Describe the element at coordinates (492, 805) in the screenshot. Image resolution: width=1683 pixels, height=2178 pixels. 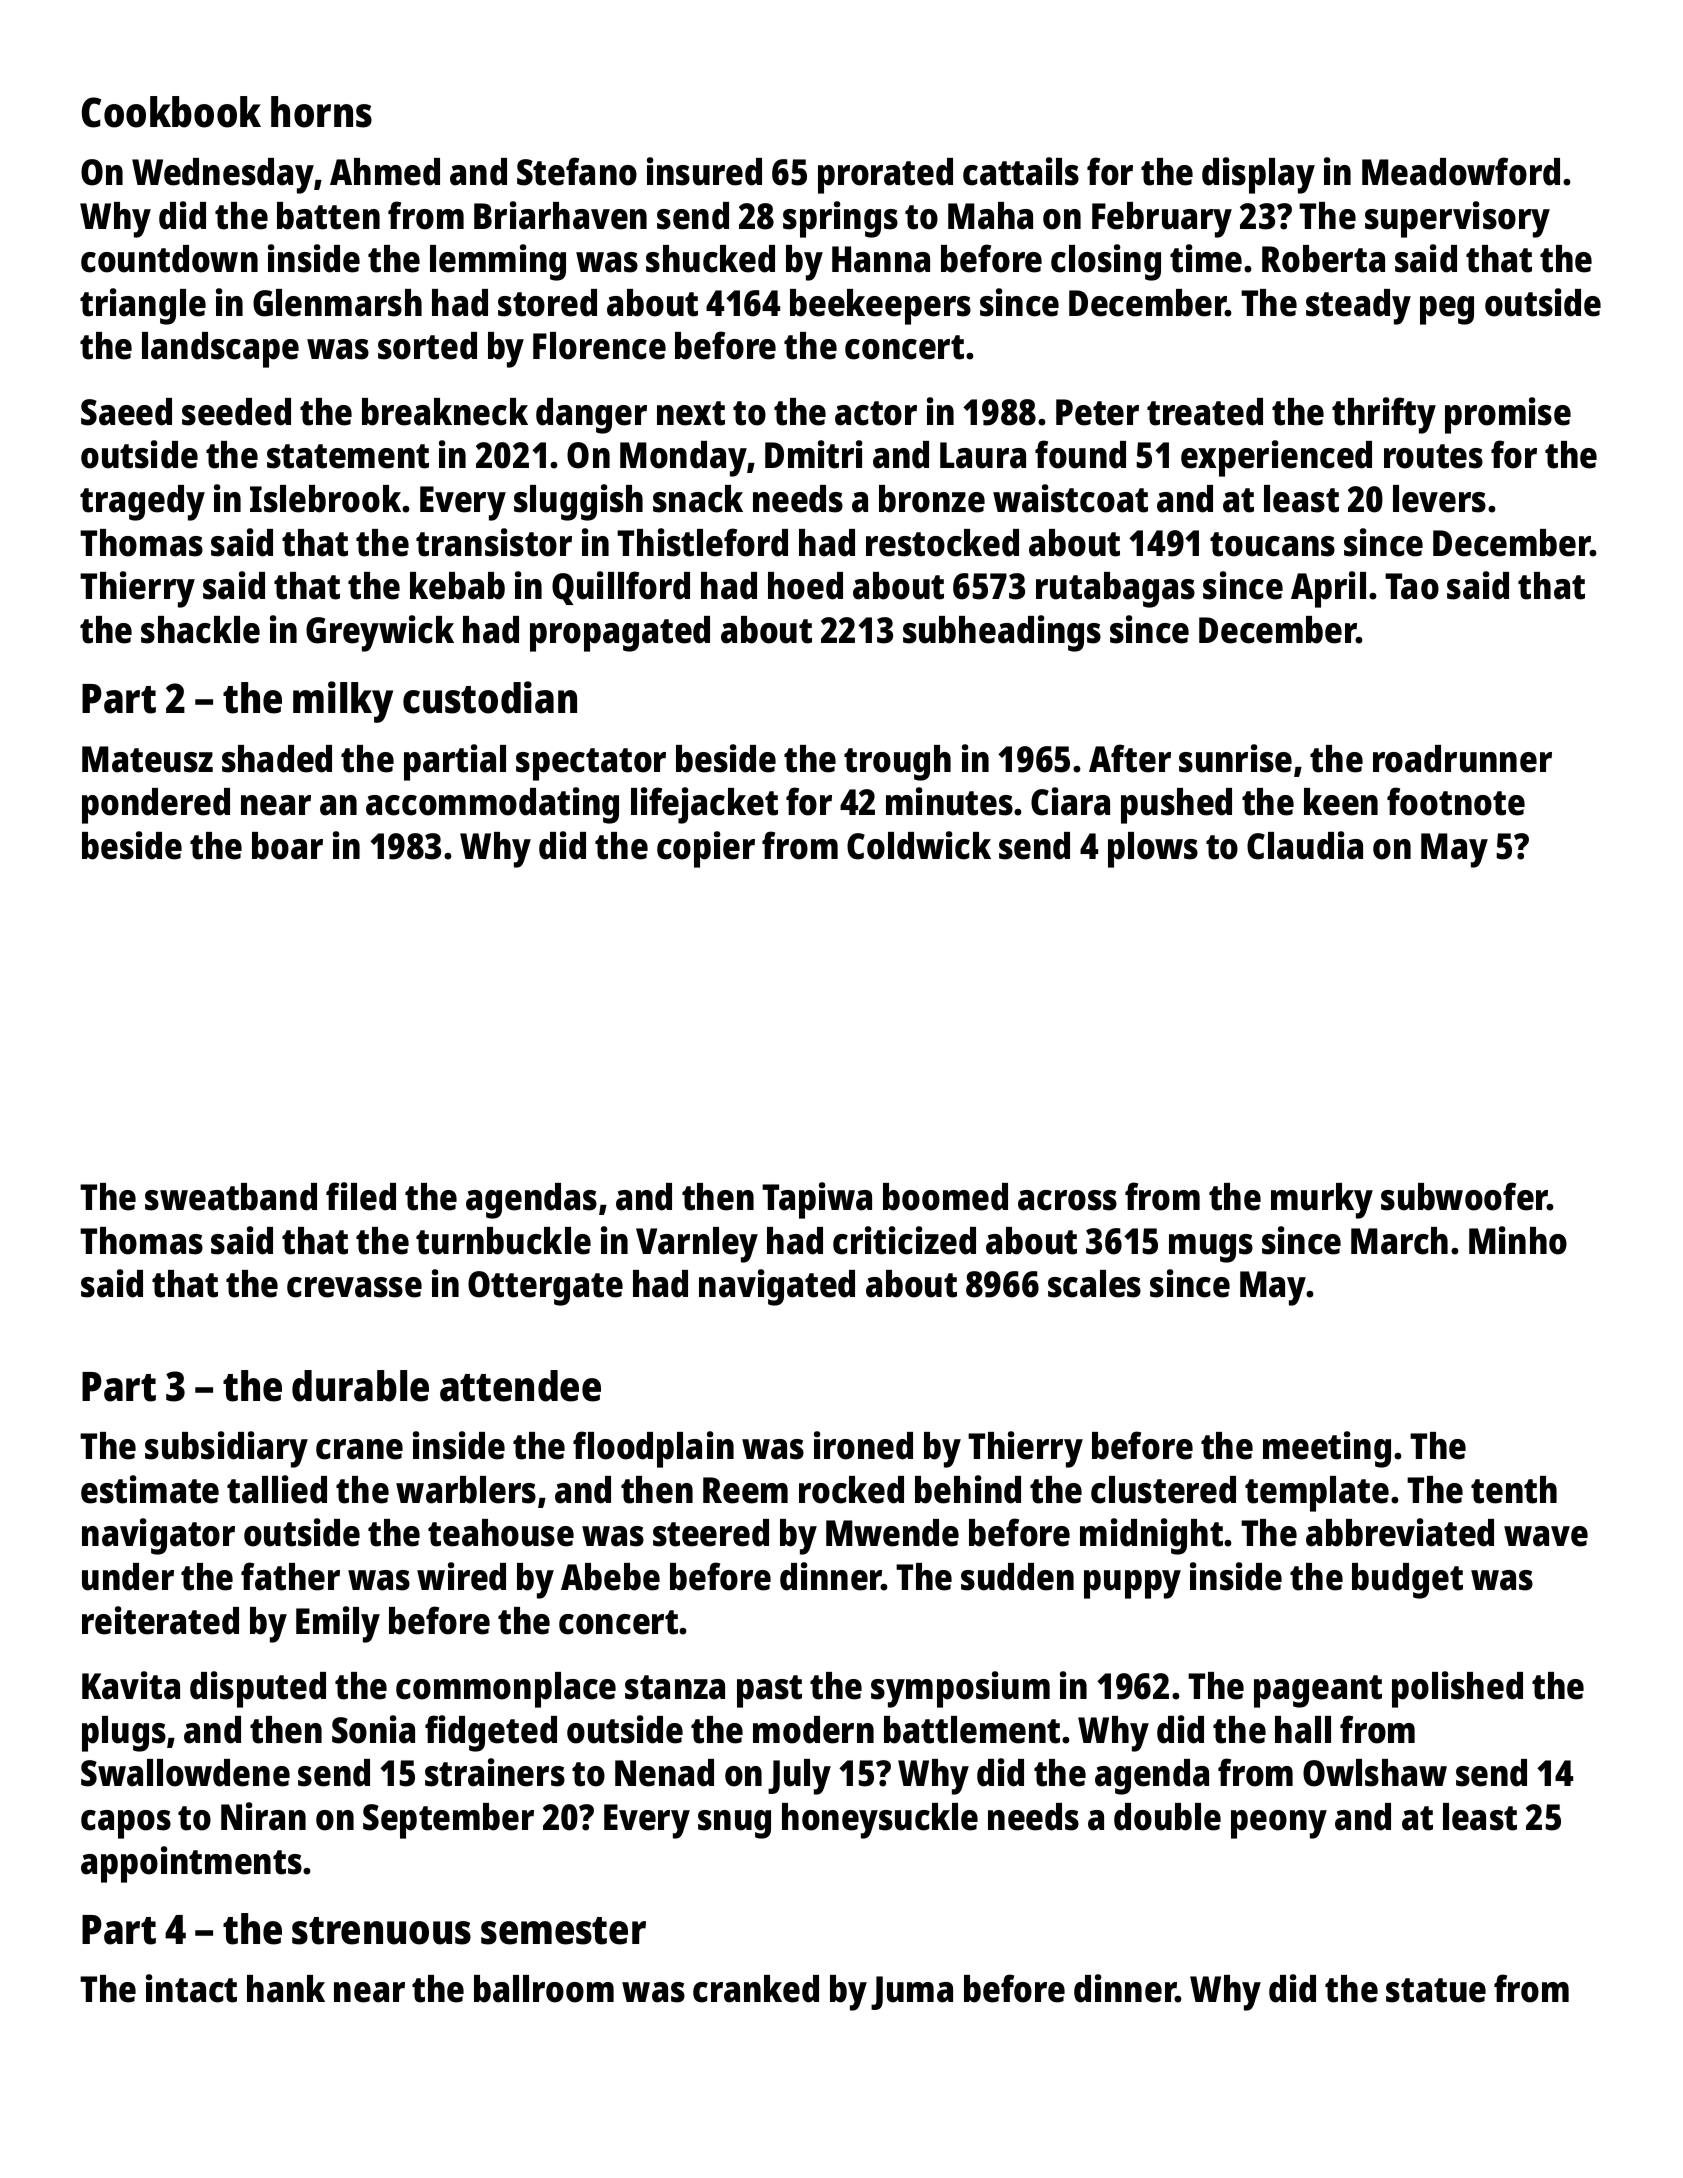
I see `accommodating` at that location.
